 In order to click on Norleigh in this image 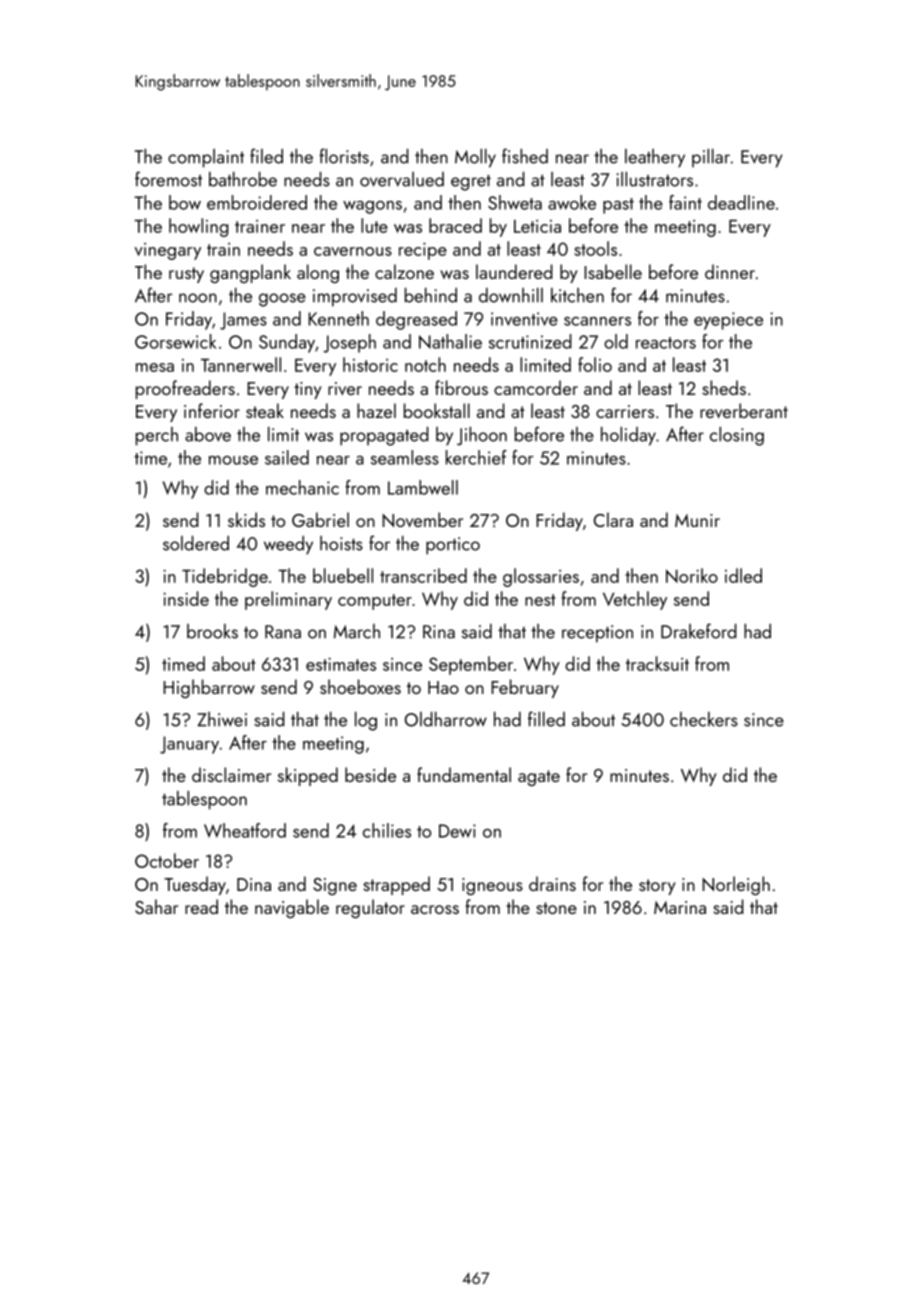, I will do `click(736, 885)`.
